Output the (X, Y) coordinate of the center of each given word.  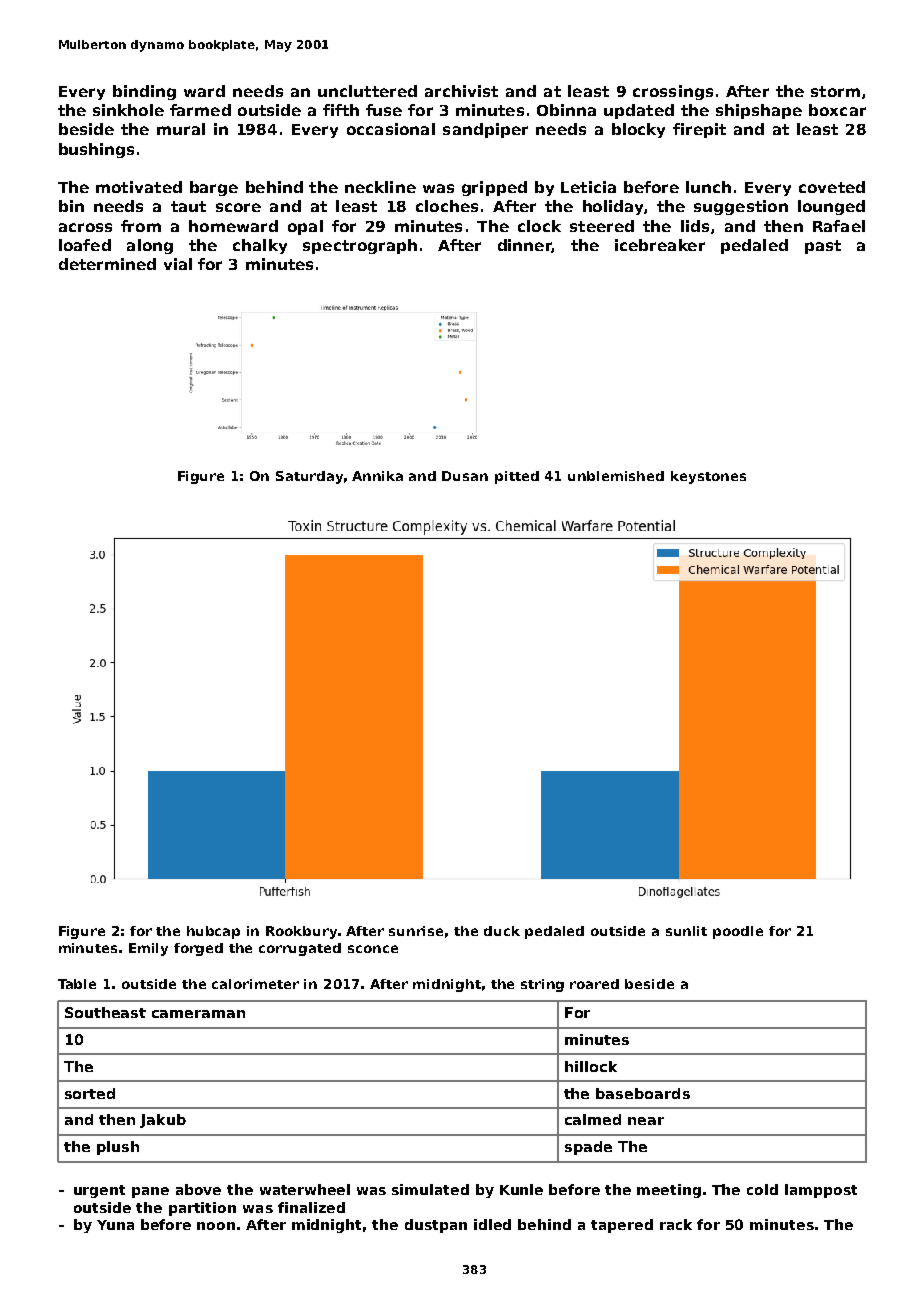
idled (492, 1224)
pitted (517, 477)
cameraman (198, 1014)
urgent (99, 1191)
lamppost (821, 1191)
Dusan (465, 476)
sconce (373, 949)
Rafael (839, 226)
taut (188, 206)
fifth (341, 110)
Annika (377, 476)
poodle (738, 932)
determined (107, 264)
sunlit (686, 931)
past (823, 247)
